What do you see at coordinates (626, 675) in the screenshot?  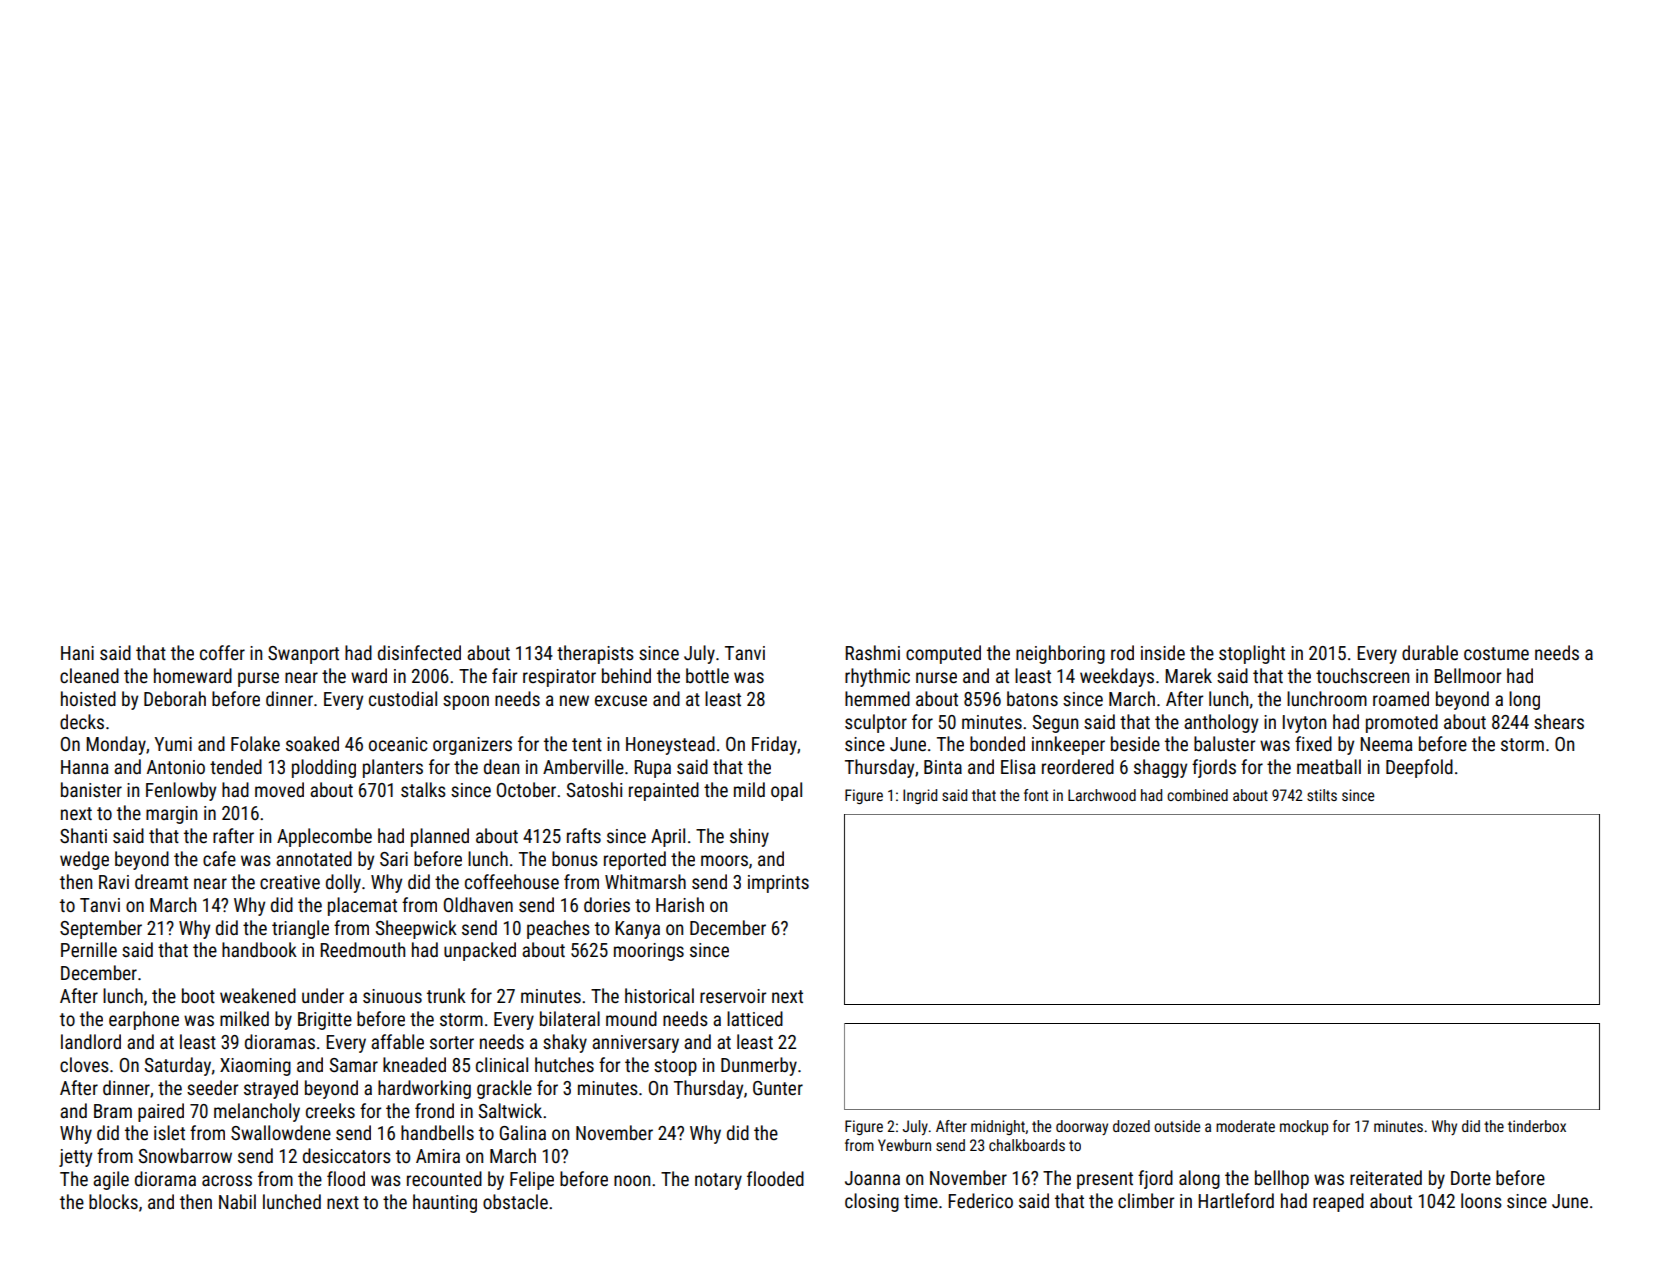 I see `behind` at bounding box center [626, 675].
